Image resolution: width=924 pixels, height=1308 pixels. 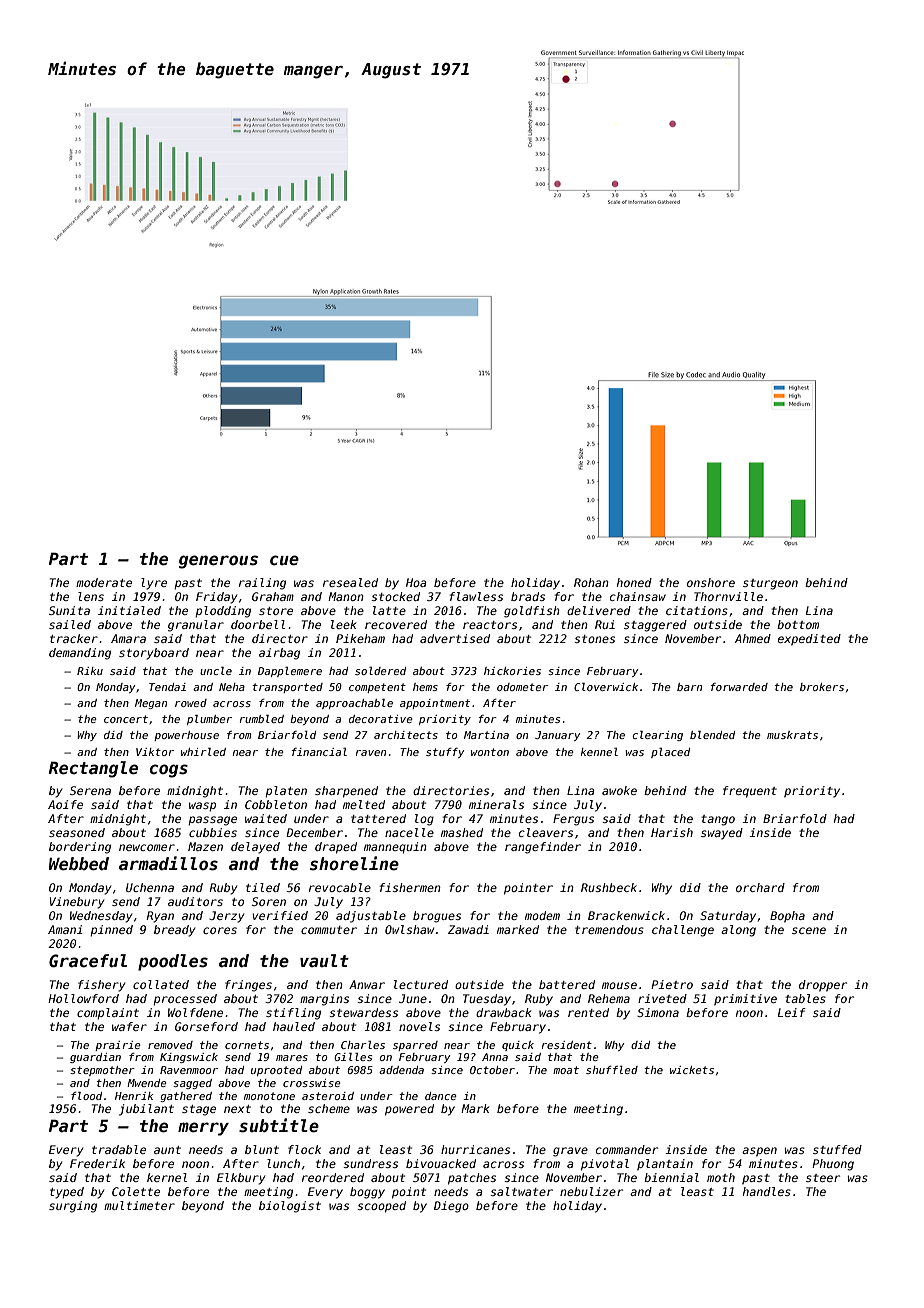 I want to click on Frederik, so click(x=97, y=1163).
